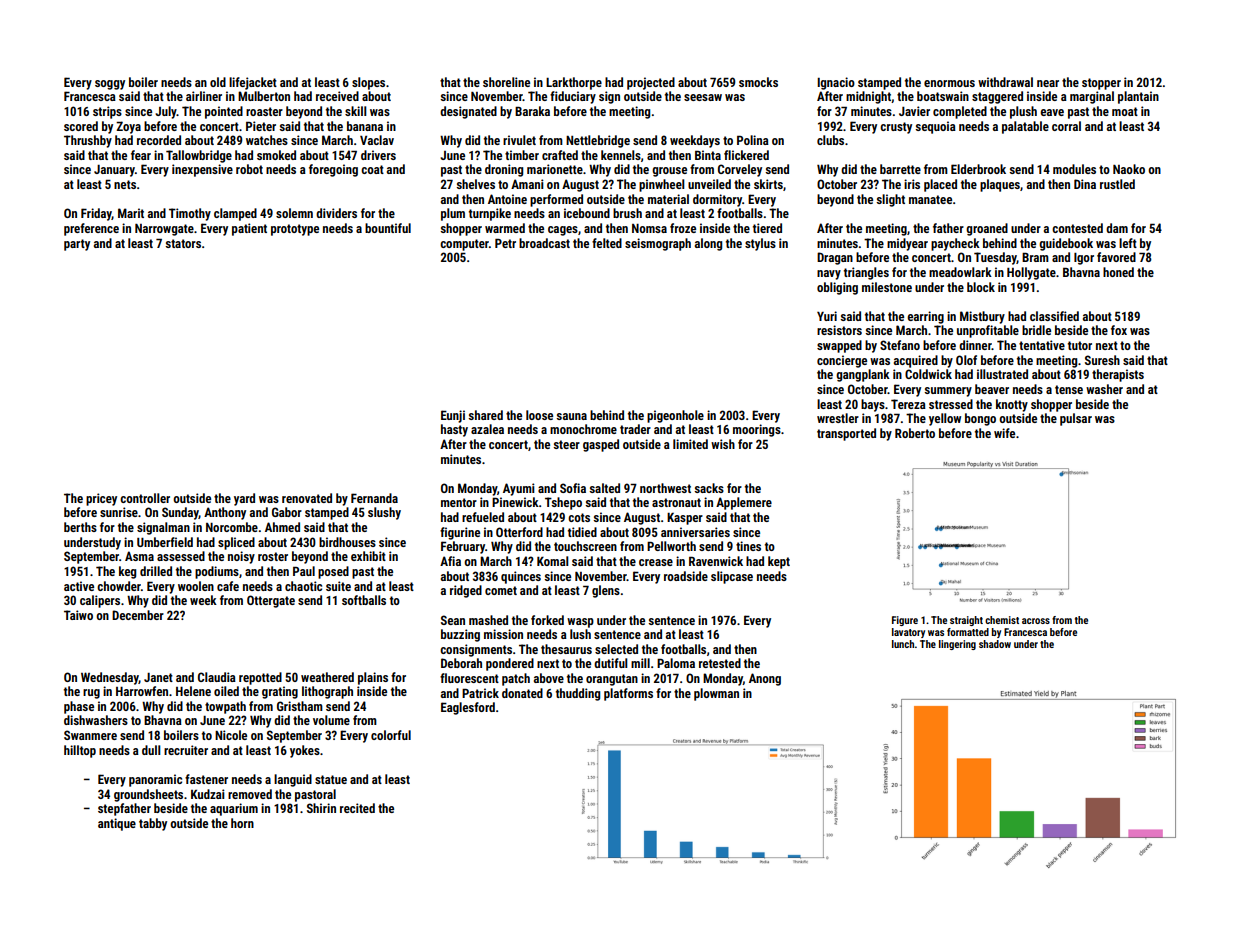 The height and width of the screenshot is (952, 1233). What do you see at coordinates (506, 82) in the screenshot?
I see `shoreline` at bounding box center [506, 82].
